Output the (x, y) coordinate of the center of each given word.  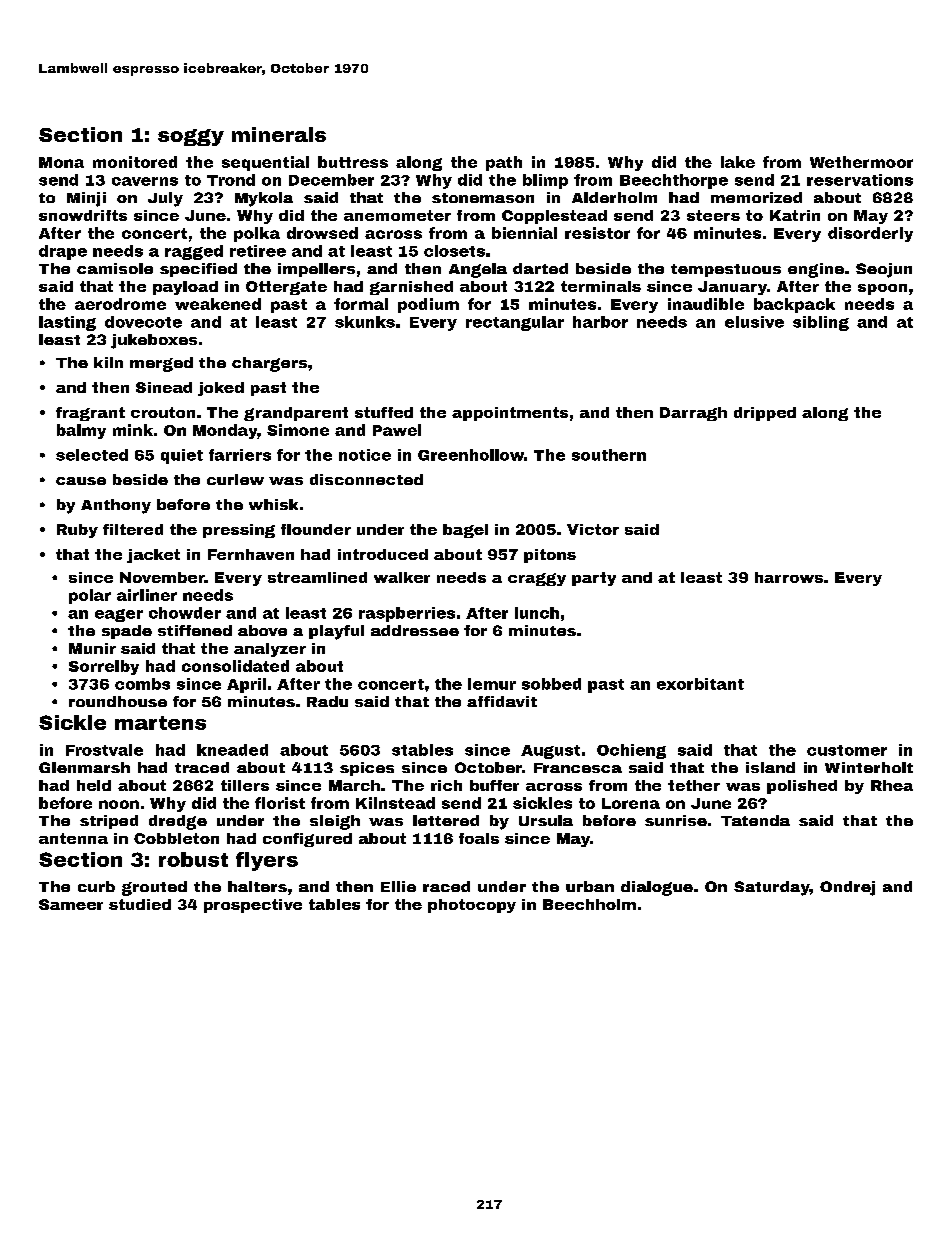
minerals (279, 134)
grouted (154, 888)
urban (590, 886)
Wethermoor (861, 162)
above (262, 630)
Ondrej (847, 888)
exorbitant (700, 684)
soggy (191, 137)
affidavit (502, 701)
